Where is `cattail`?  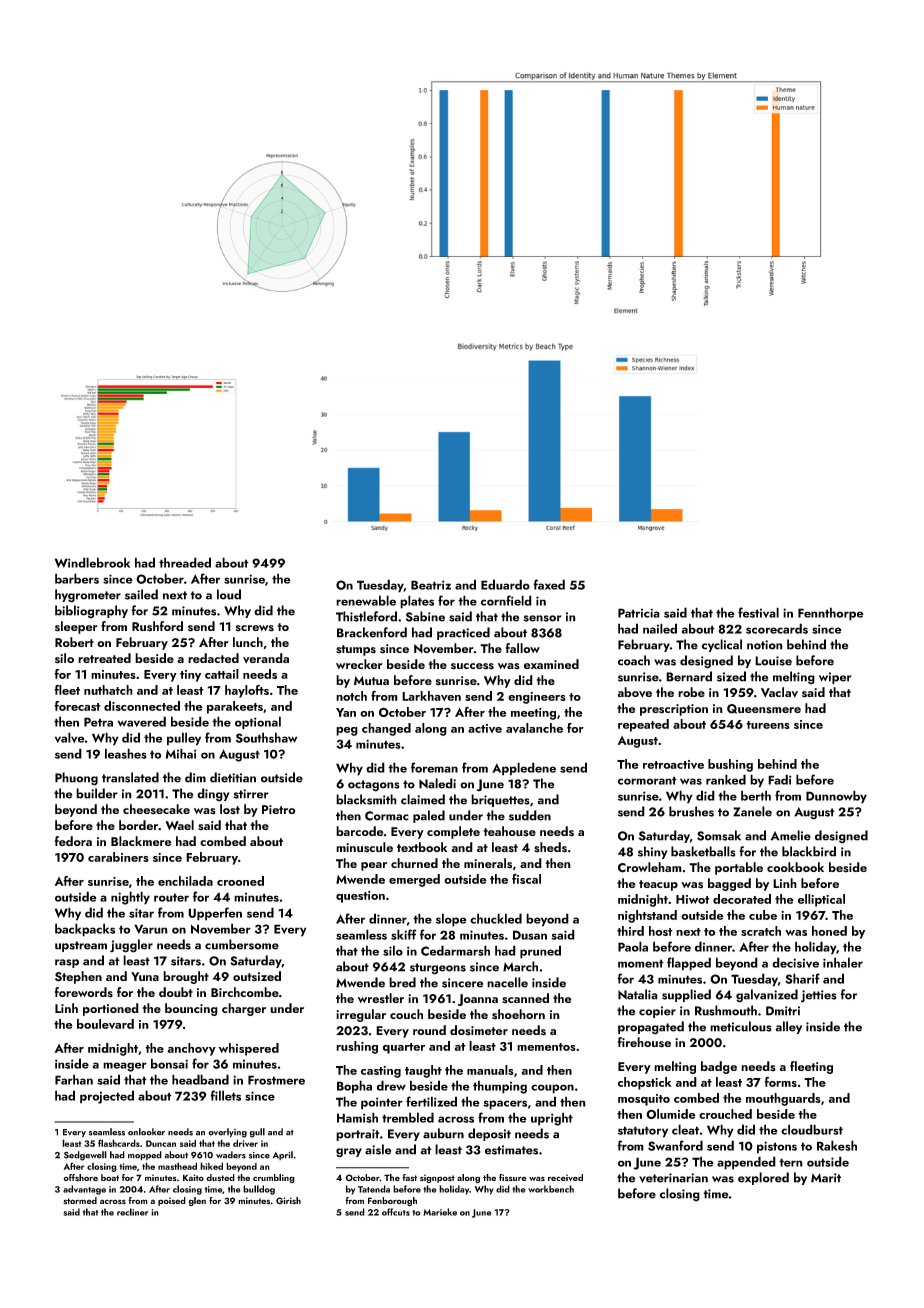
cattail is located at coordinates (222, 674).
